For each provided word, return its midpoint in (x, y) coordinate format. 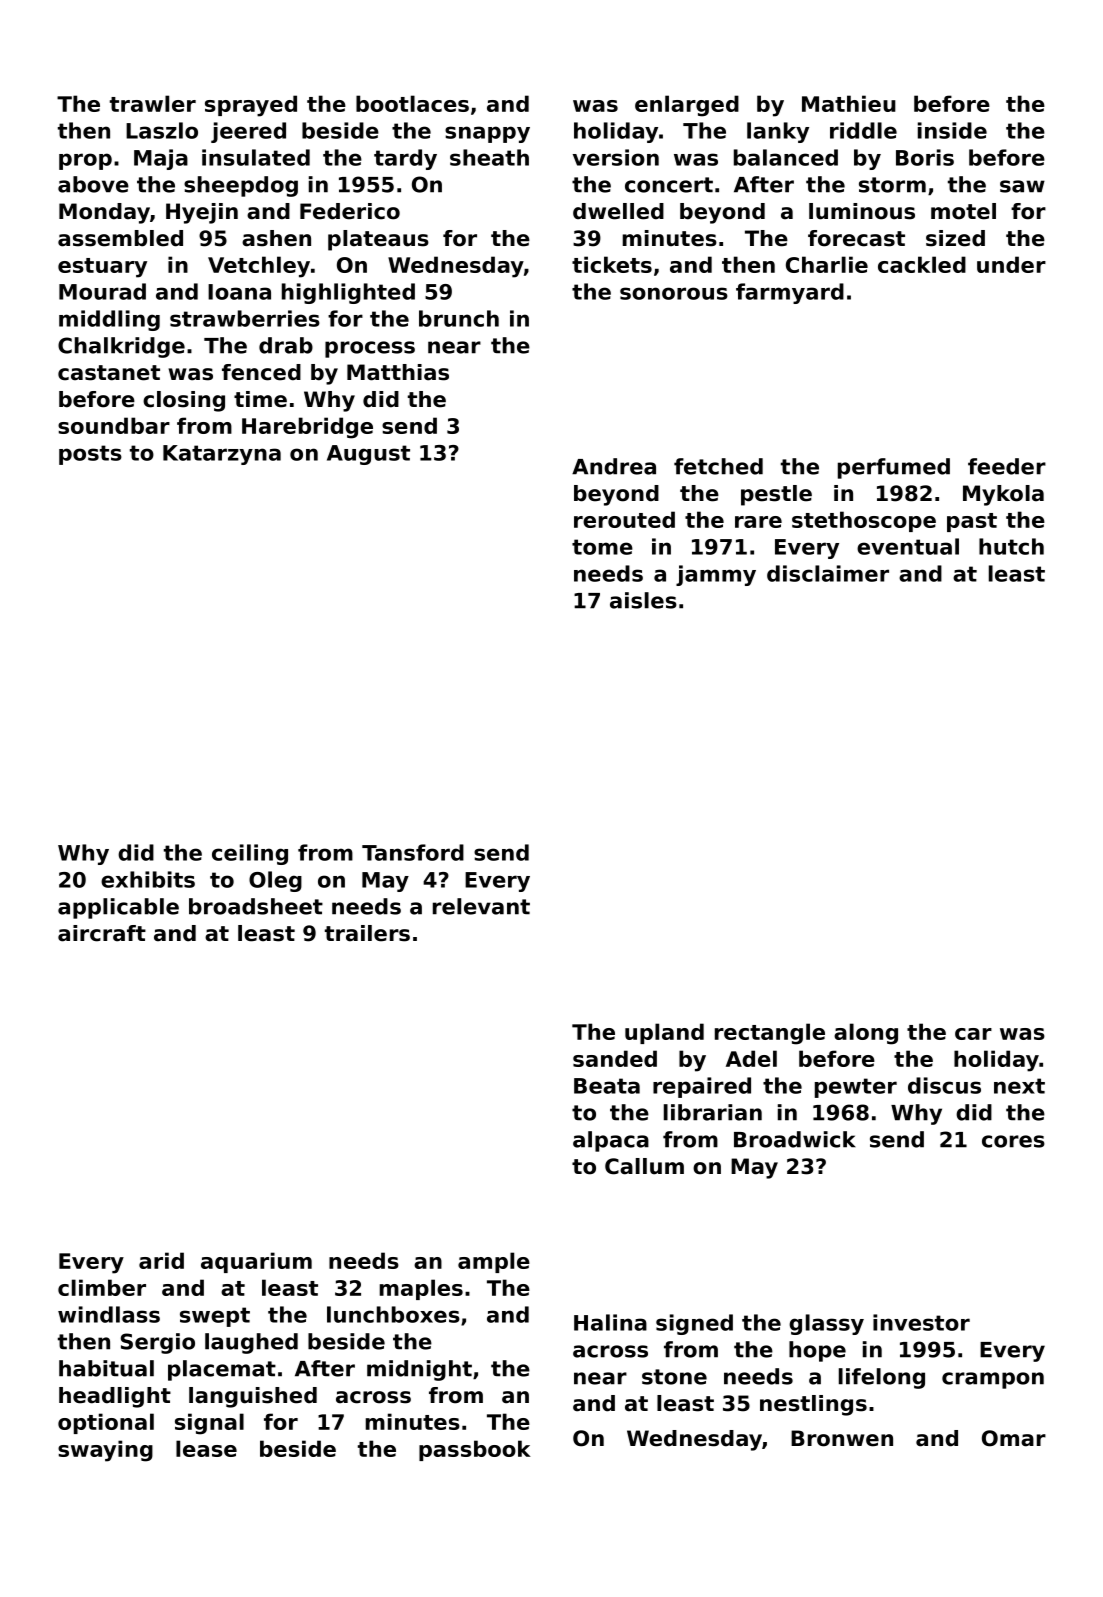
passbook (475, 1450)
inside (952, 130)
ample (494, 1262)
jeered (248, 132)
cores (1013, 1141)
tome (602, 547)
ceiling (250, 854)
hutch (1011, 546)
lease (206, 1448)
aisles (643, 600)
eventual (908, 546)
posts (90, 455)
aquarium (256, 1262)
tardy (405, 159)
